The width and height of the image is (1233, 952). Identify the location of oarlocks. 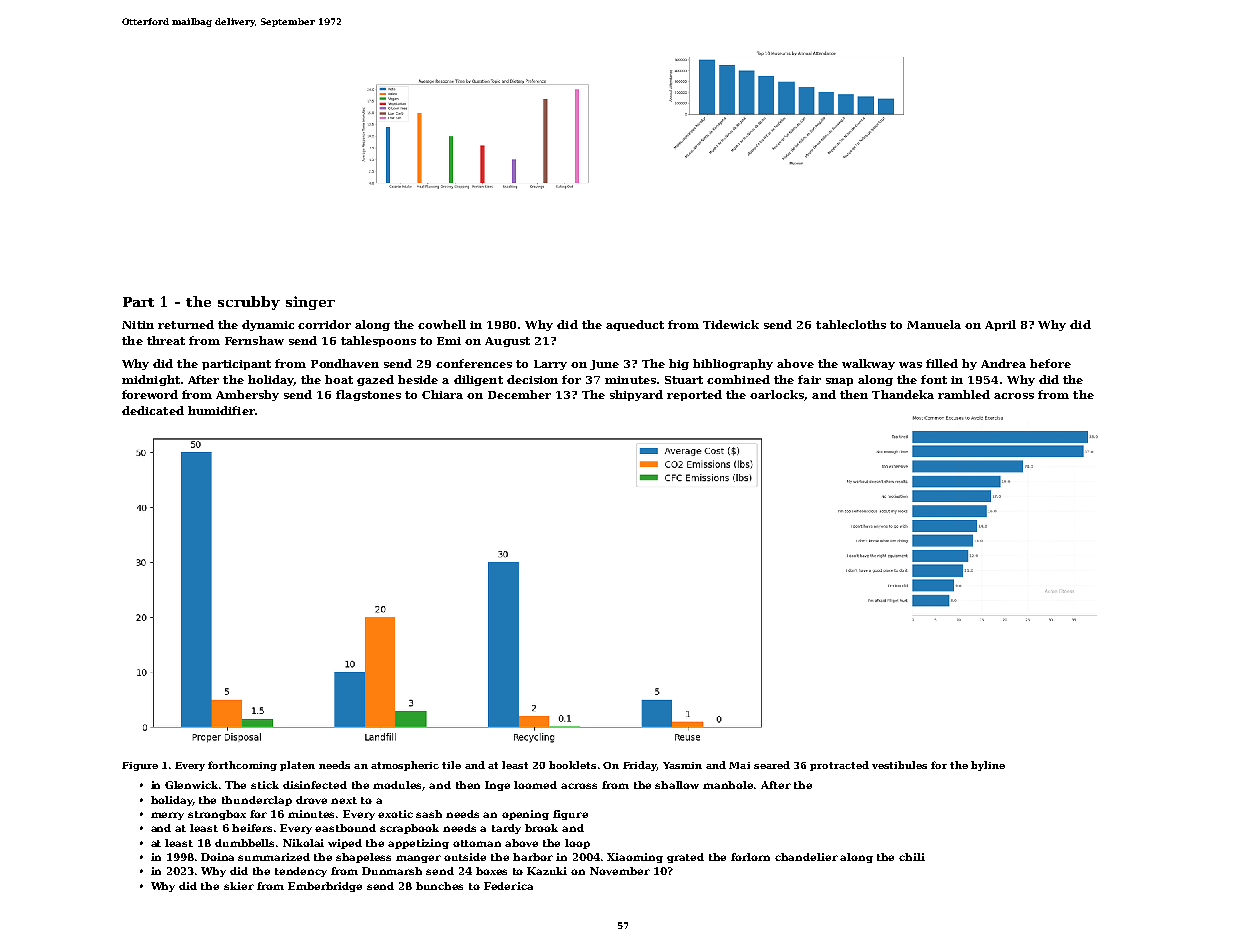
(777, 394).
